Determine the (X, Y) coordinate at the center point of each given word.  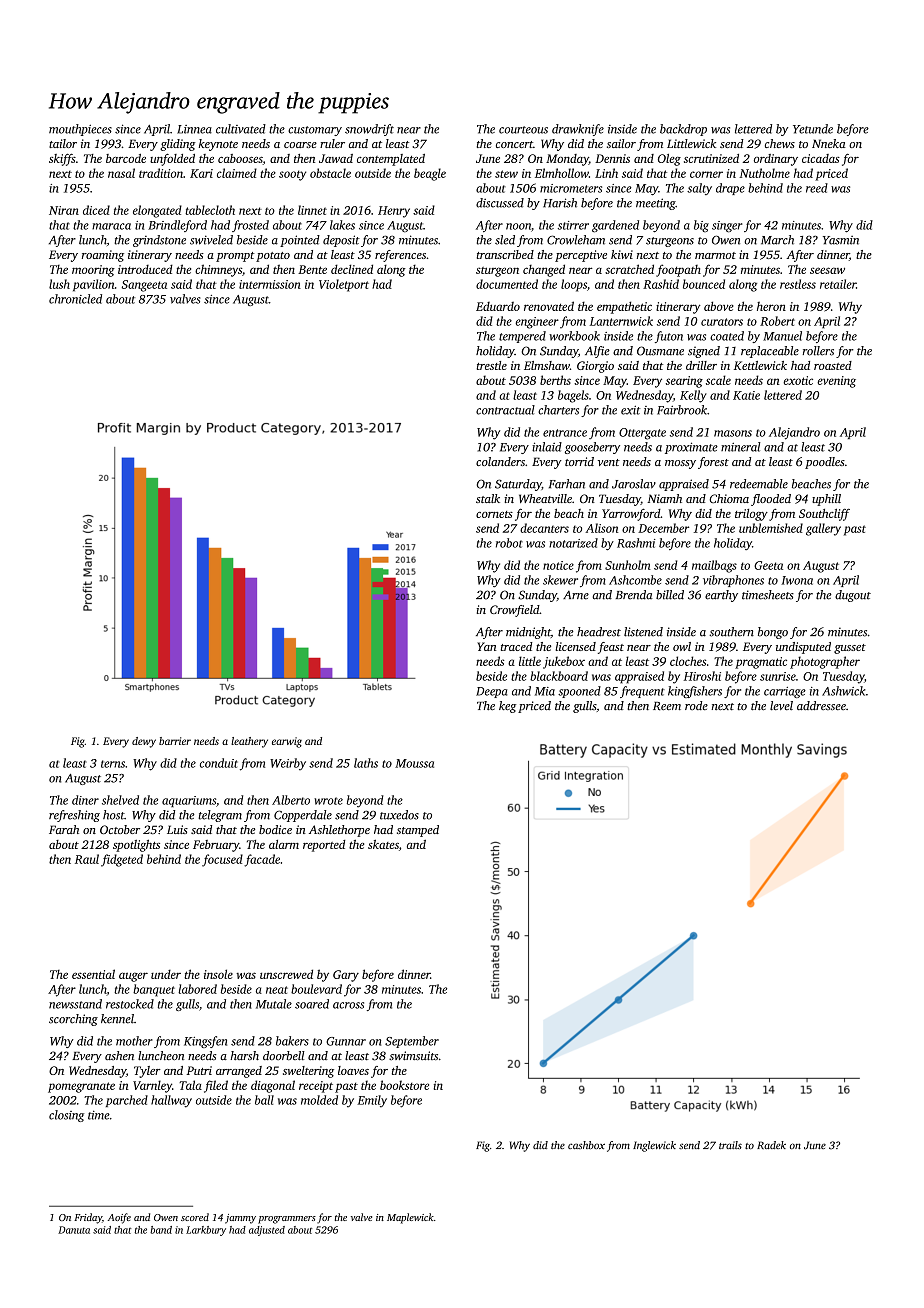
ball (264, 1100)
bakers (292, 1041)
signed (704, 352)
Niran (64, 210)
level (781, 706)
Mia (545, 691)
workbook (574, 336)
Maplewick (410, 1218)
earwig (287, 742)
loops (574, 285)
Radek (771, 1145)
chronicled (75, 299)
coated (727, 336)
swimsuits (413, 1056)
